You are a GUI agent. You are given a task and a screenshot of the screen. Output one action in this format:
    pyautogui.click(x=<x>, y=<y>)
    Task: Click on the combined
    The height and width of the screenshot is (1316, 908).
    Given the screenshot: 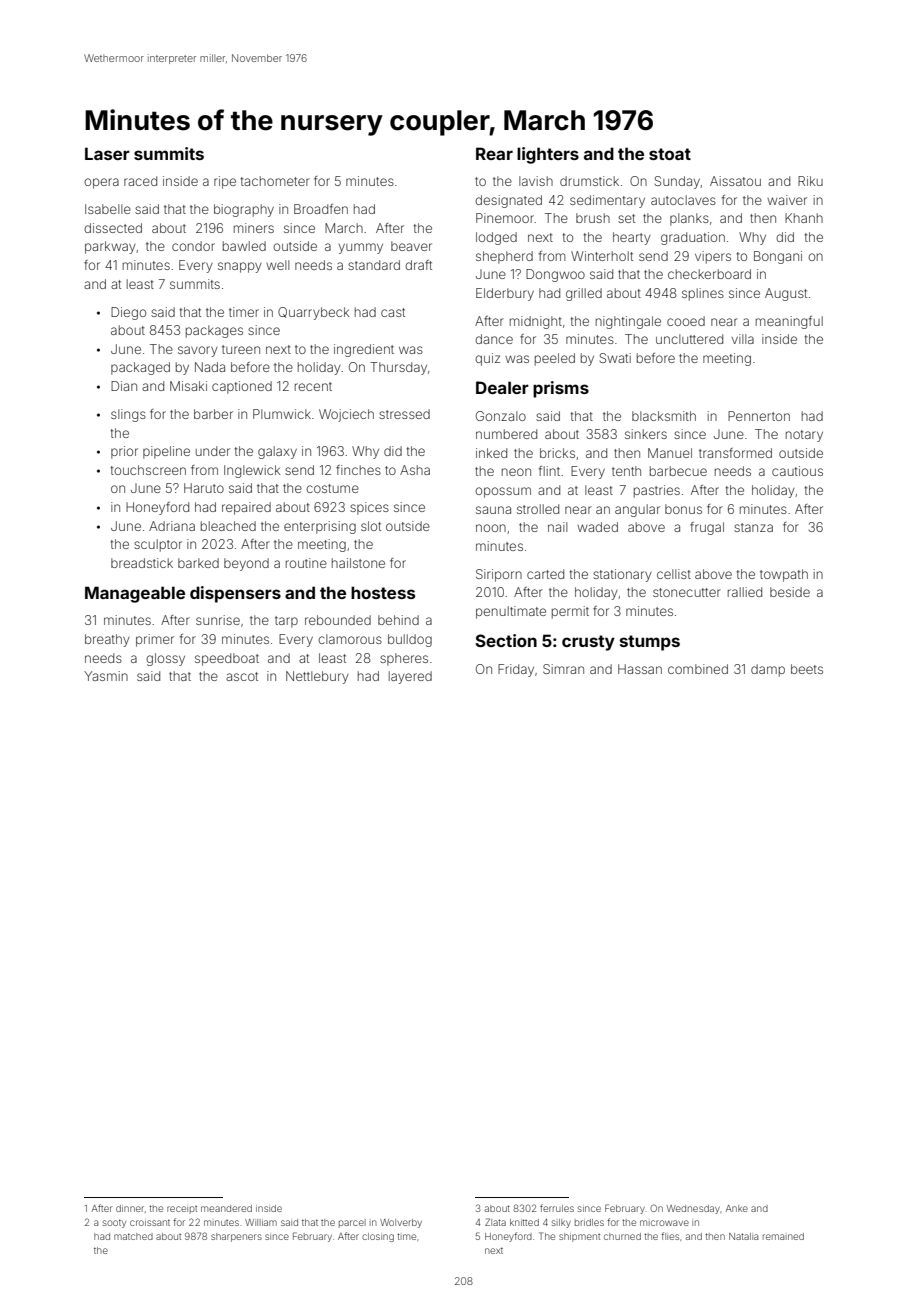 What is the action you would take?
    pyautogui.click(x=698, y=669)
